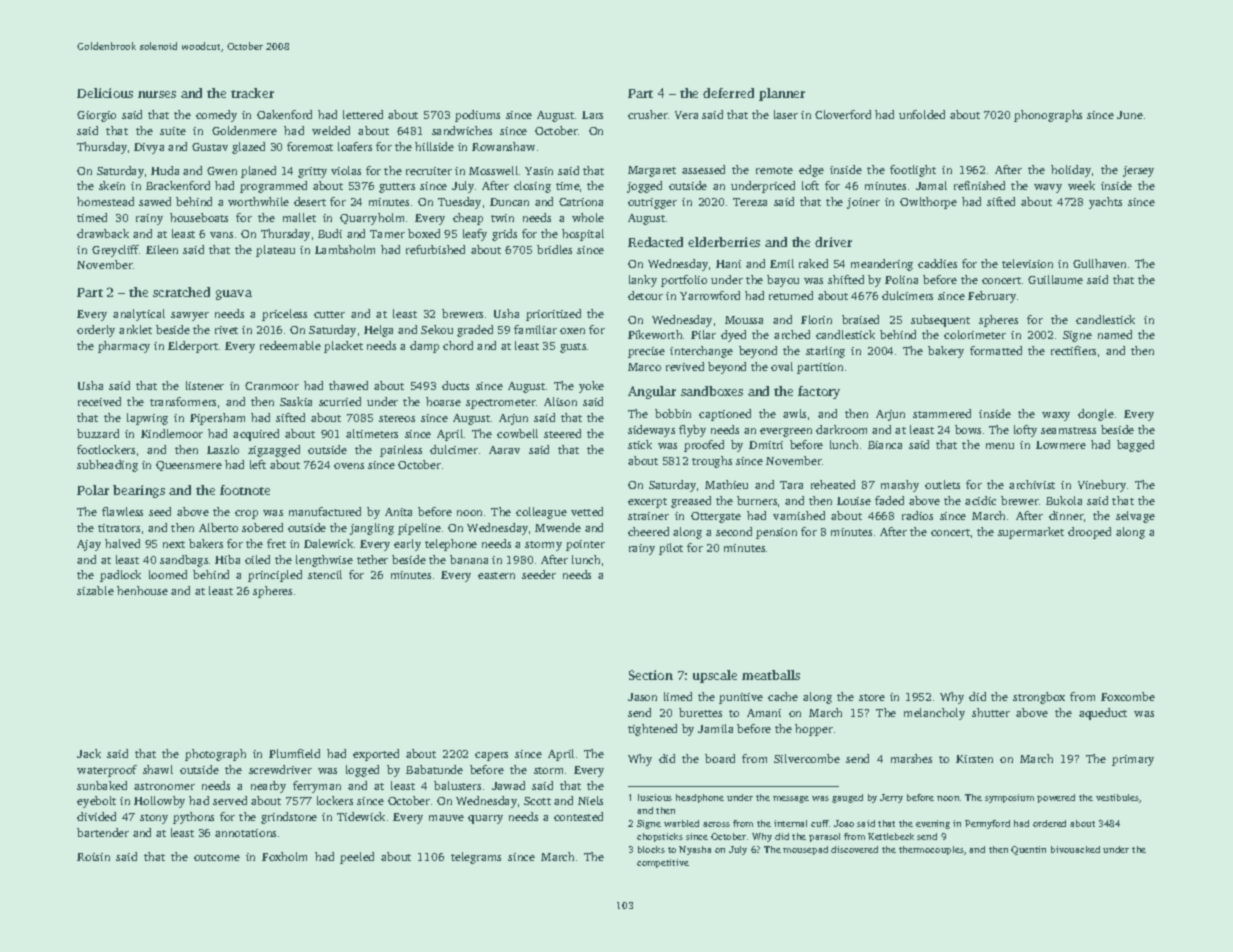  I want to click on drooped, so click(1089, 533).
